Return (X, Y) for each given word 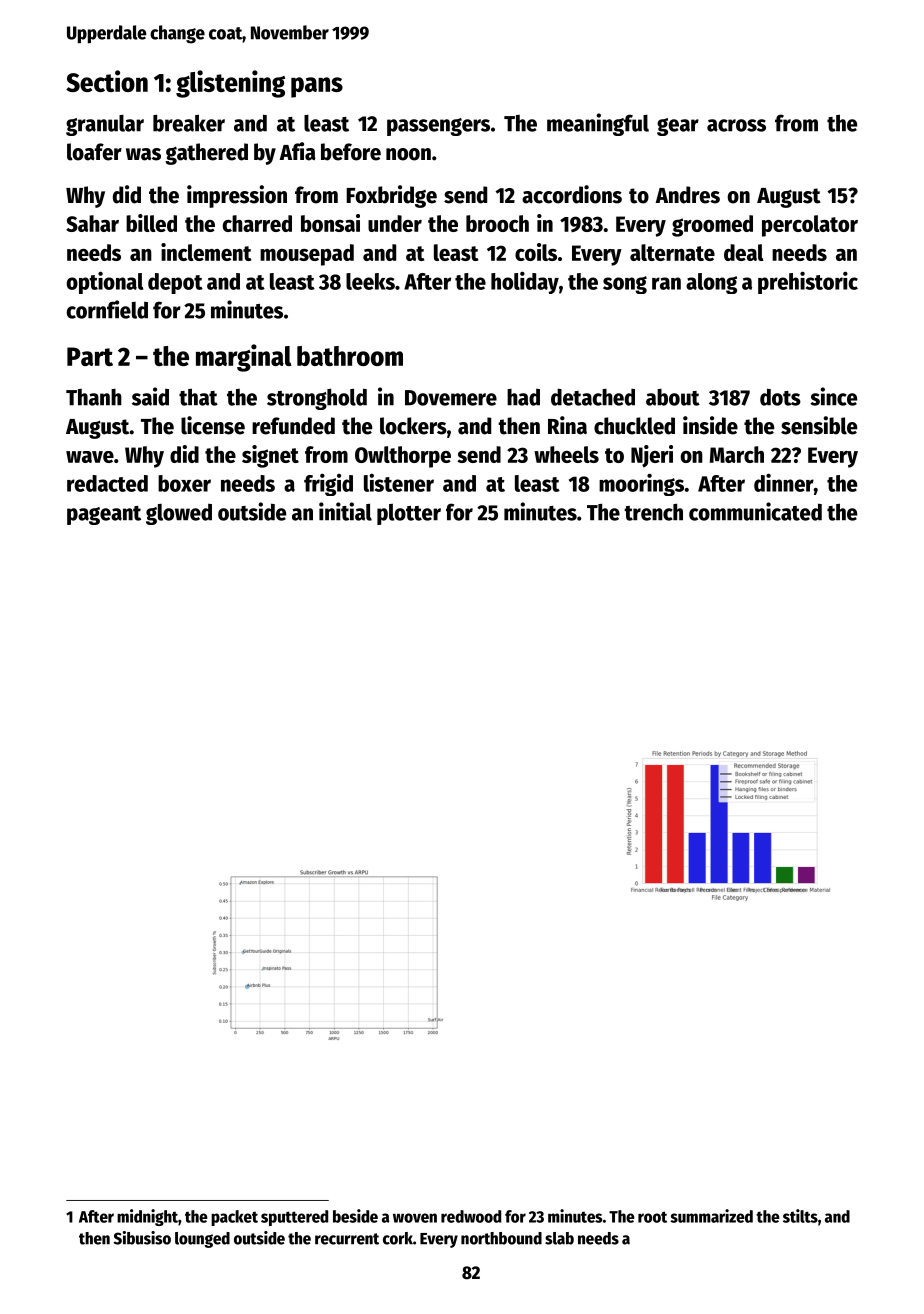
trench (653, 512)
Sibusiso (142, 1238)
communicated (755, 511)
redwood (471, 1216)
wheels (566, 454)
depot (175, 283)
